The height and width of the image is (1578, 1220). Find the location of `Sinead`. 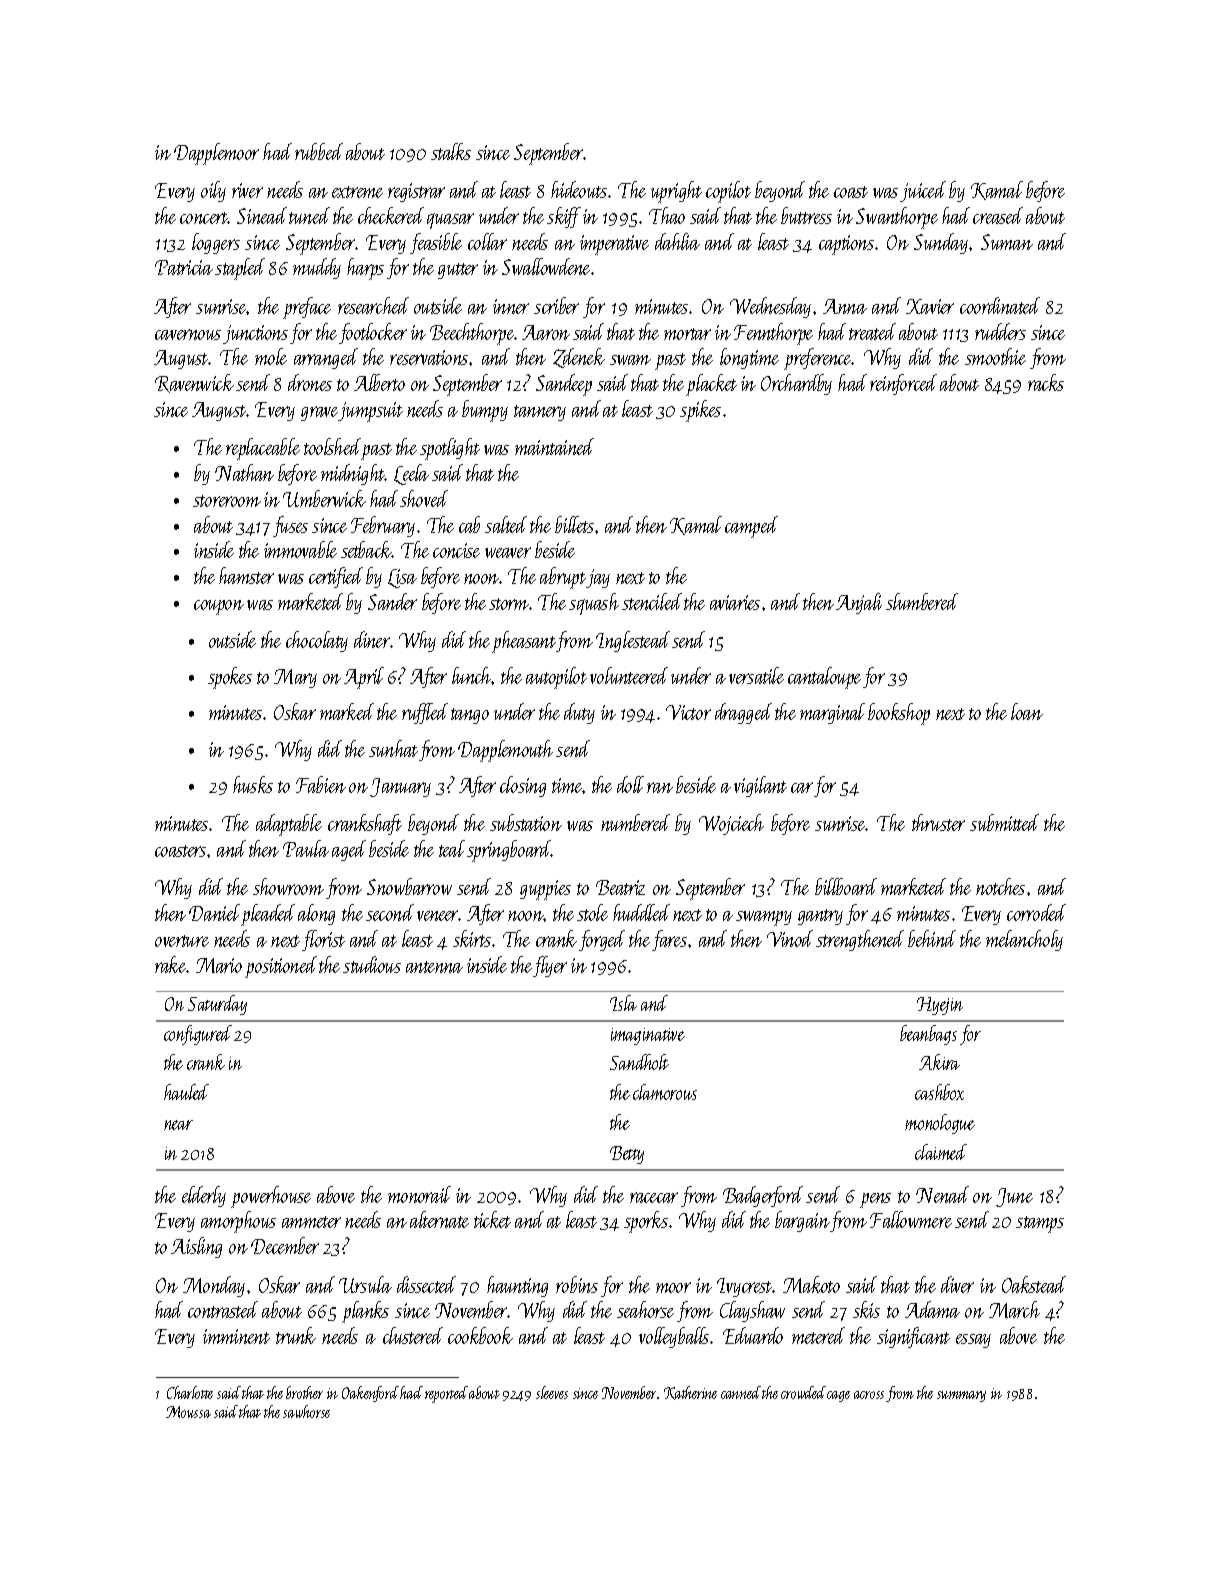

Sinead is located at coordinates (262, 215).
